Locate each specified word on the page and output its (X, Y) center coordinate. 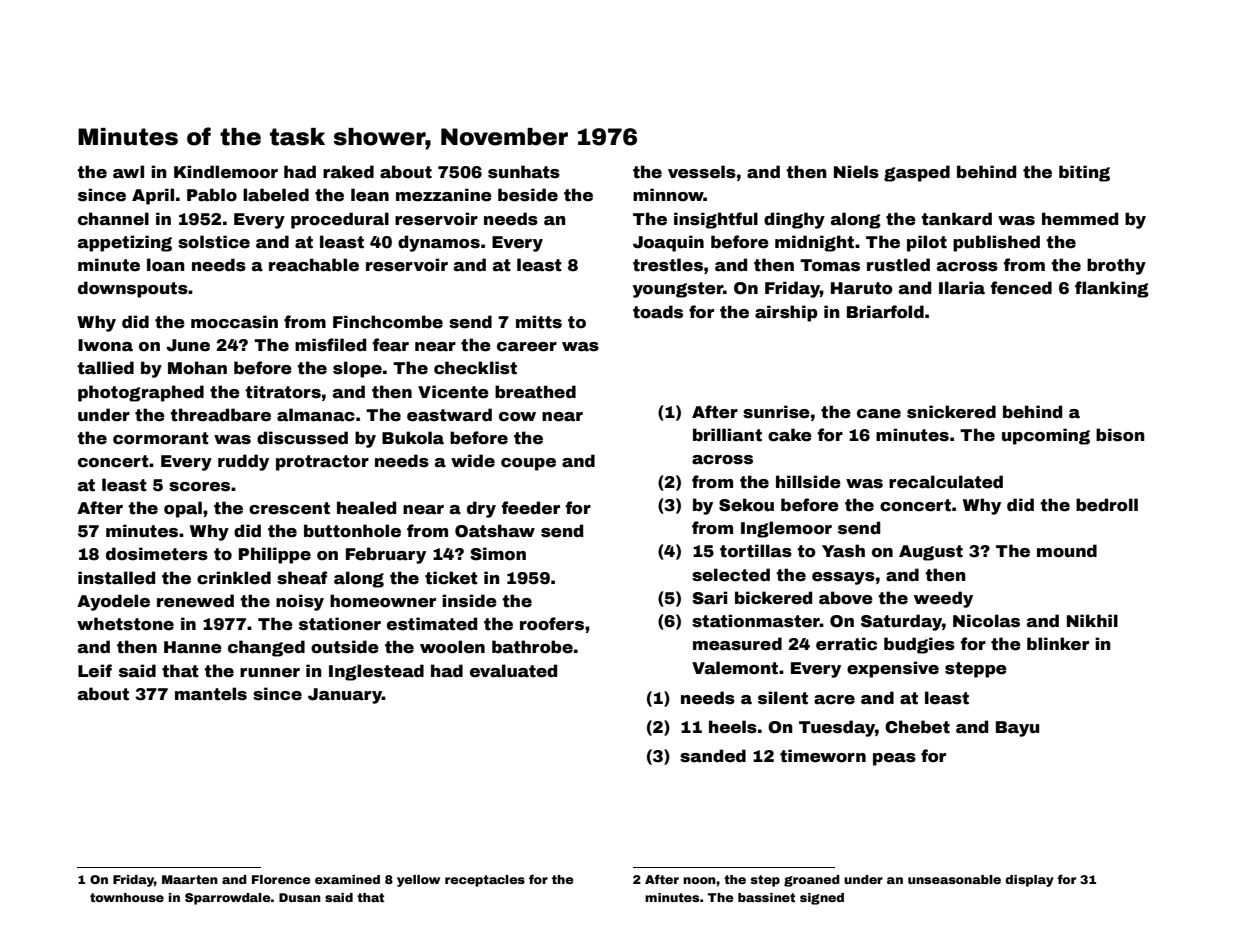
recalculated (946, 482)
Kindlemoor (226, 172)
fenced (1021, 288)
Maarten (190, 879)
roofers (552, 624)
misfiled (330, 345)
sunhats (524, 172)
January (345, 696)
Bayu (1017, 729)
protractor (322, 463)
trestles (668, 265)
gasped (917, 173)
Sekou (746, 505)
